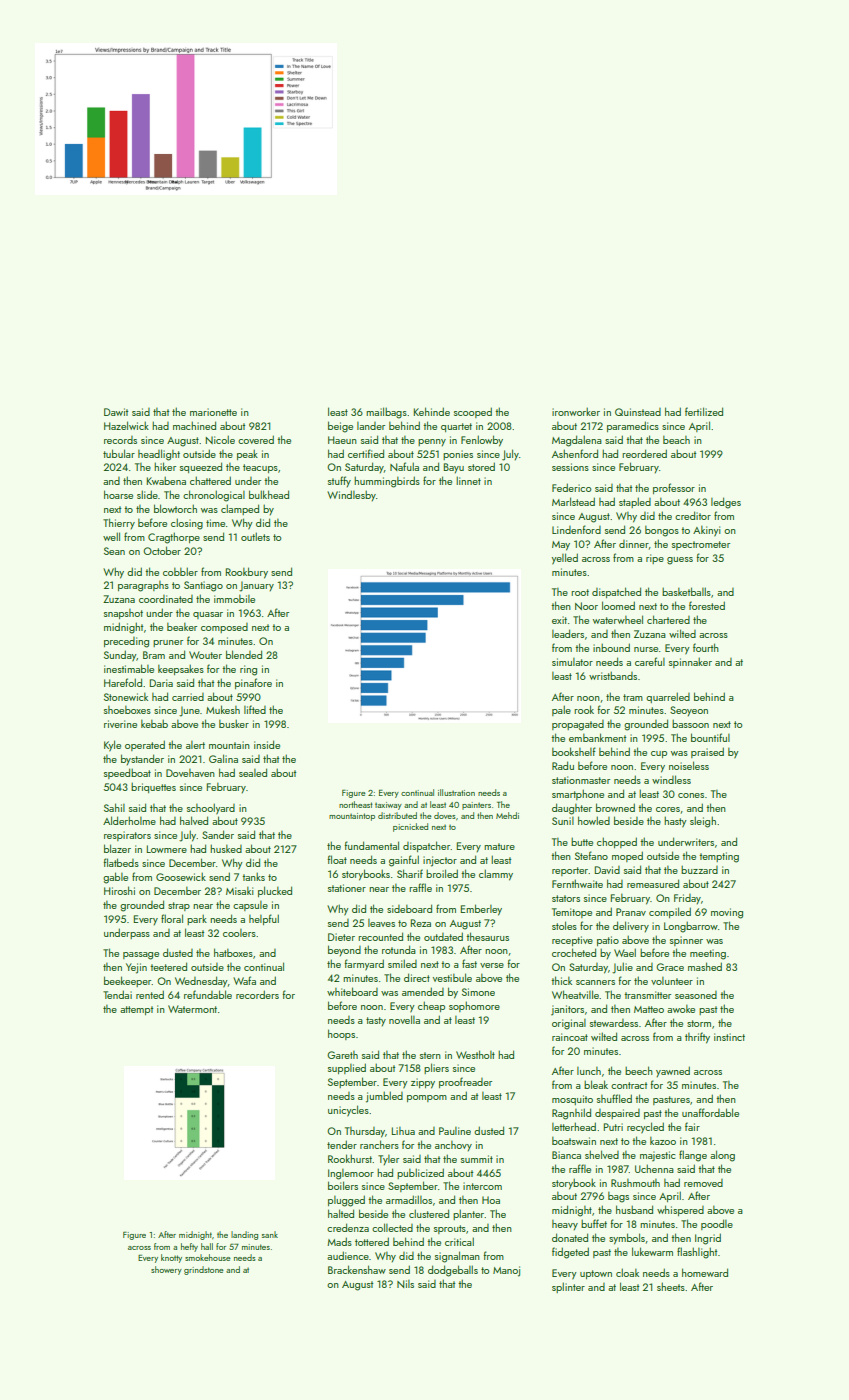  What do you see at coordinates (690, 724) in the image?
I see `bassoon` at bounding box center [690, 724].
